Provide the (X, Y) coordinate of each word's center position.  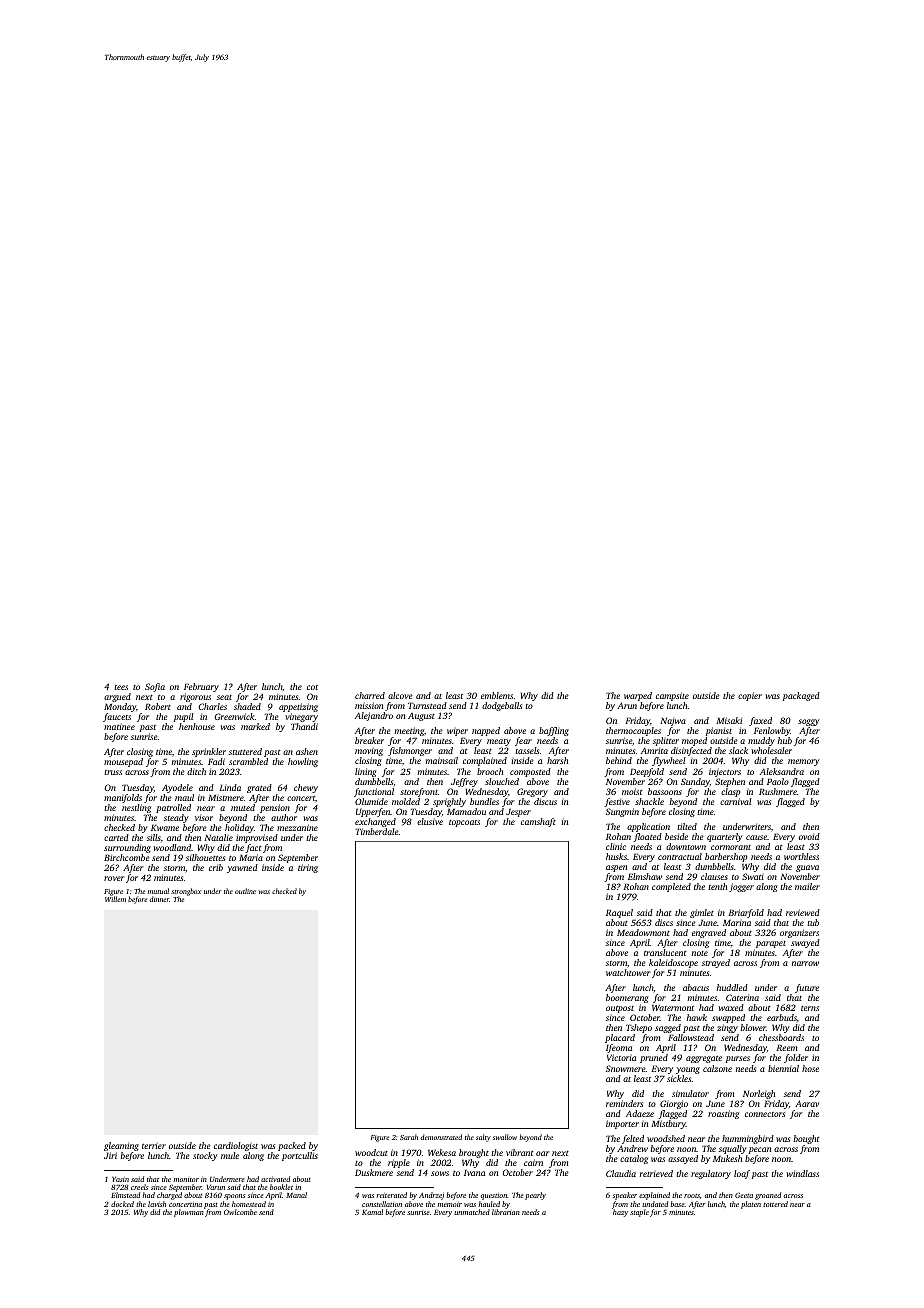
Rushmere (778, 791)
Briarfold (746, 913)
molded (406, 801)
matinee (119, 727)
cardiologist (236, 1146)
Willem (115, 899)
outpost (620, 1009)
